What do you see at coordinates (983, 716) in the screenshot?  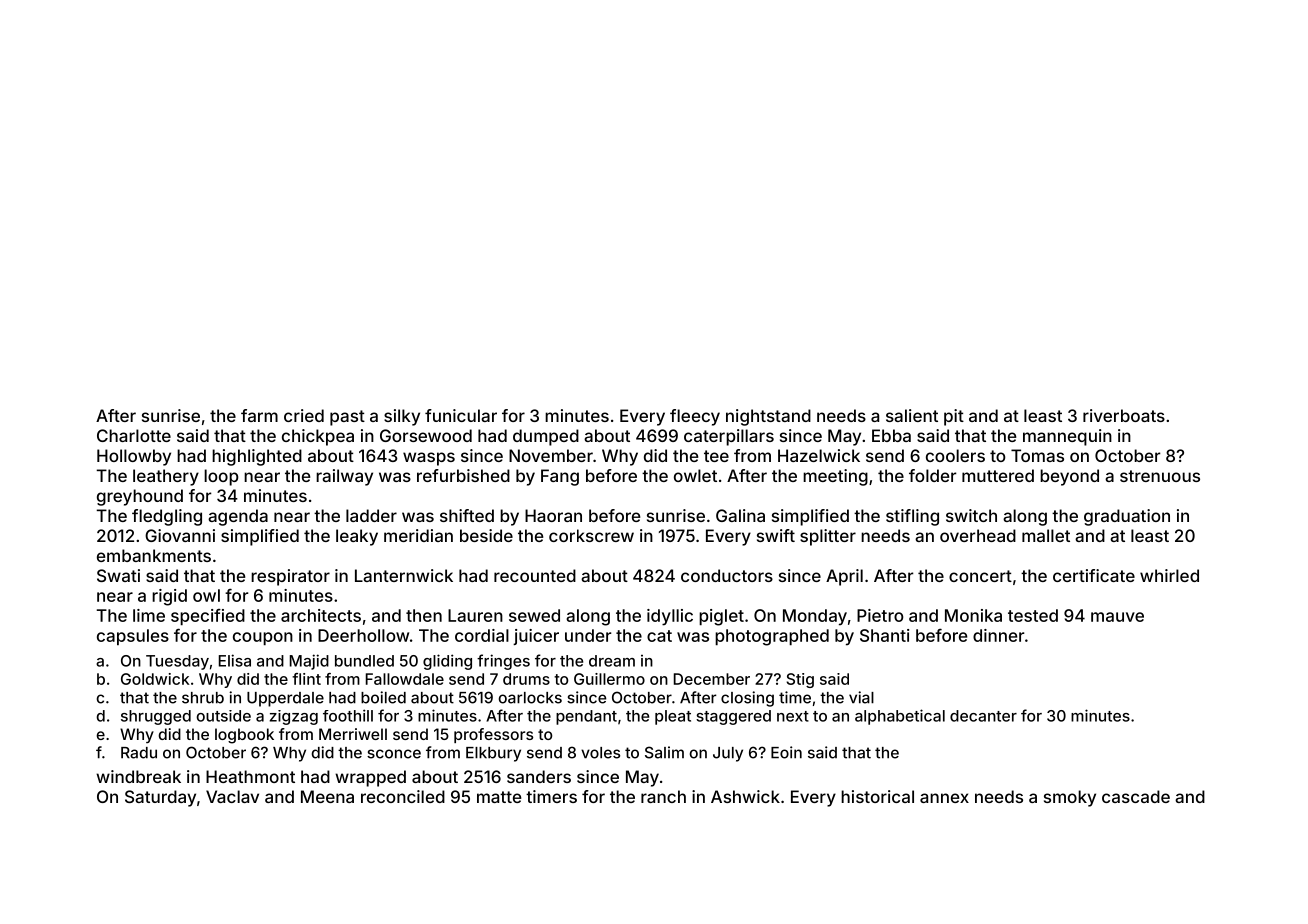 I see `decanter` at bounding box center [983, 716].
